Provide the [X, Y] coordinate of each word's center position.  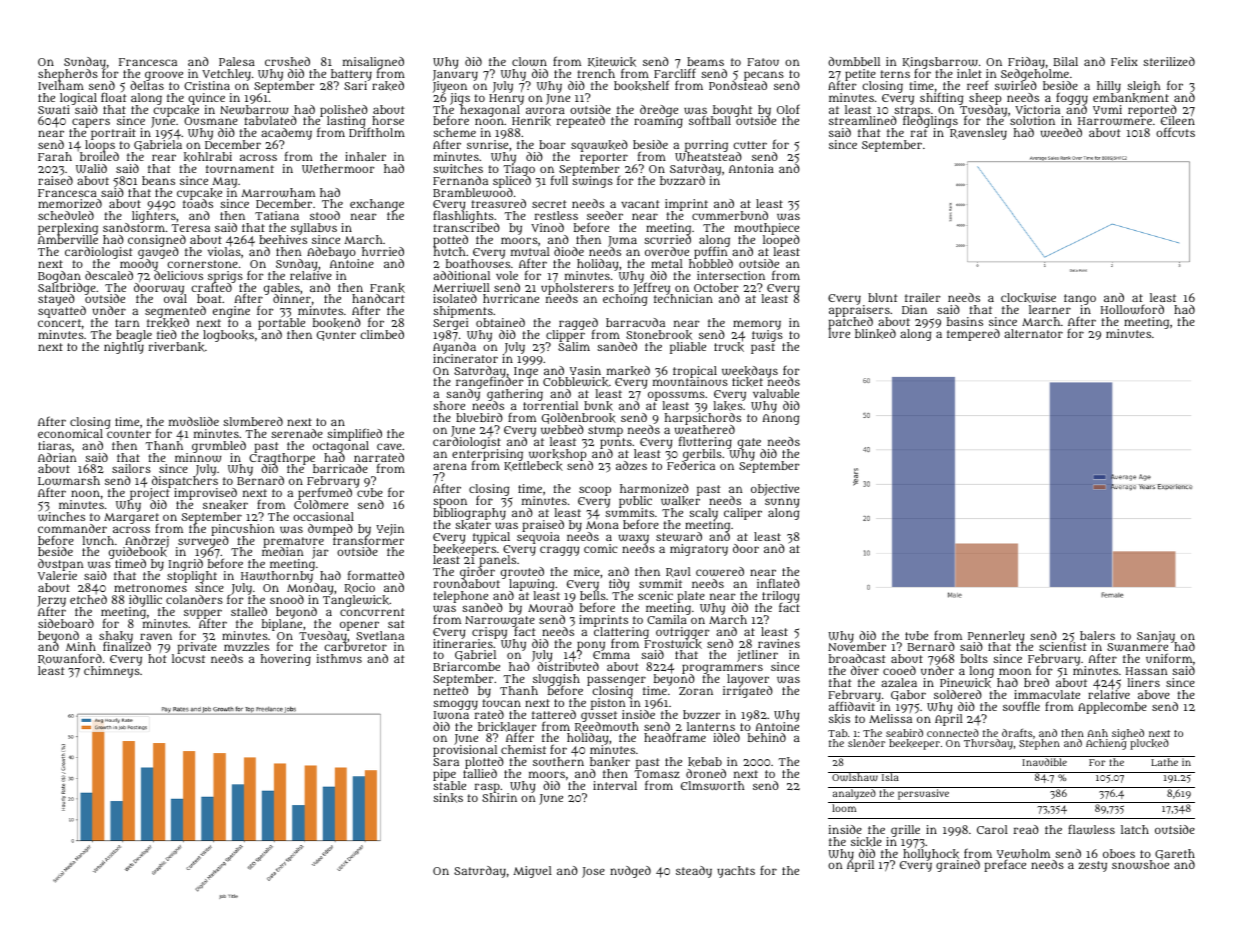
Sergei [450, 325]
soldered [958, 694]
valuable [776, 393]
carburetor [355, 647]
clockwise [1028, 298]
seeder [605, 215]
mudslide [194, 421]
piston [608, 704]
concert [59, 323]
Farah [55, 156]
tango [1080, 299]
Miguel [532, 872]
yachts [736, 872]
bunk [598, 406]
